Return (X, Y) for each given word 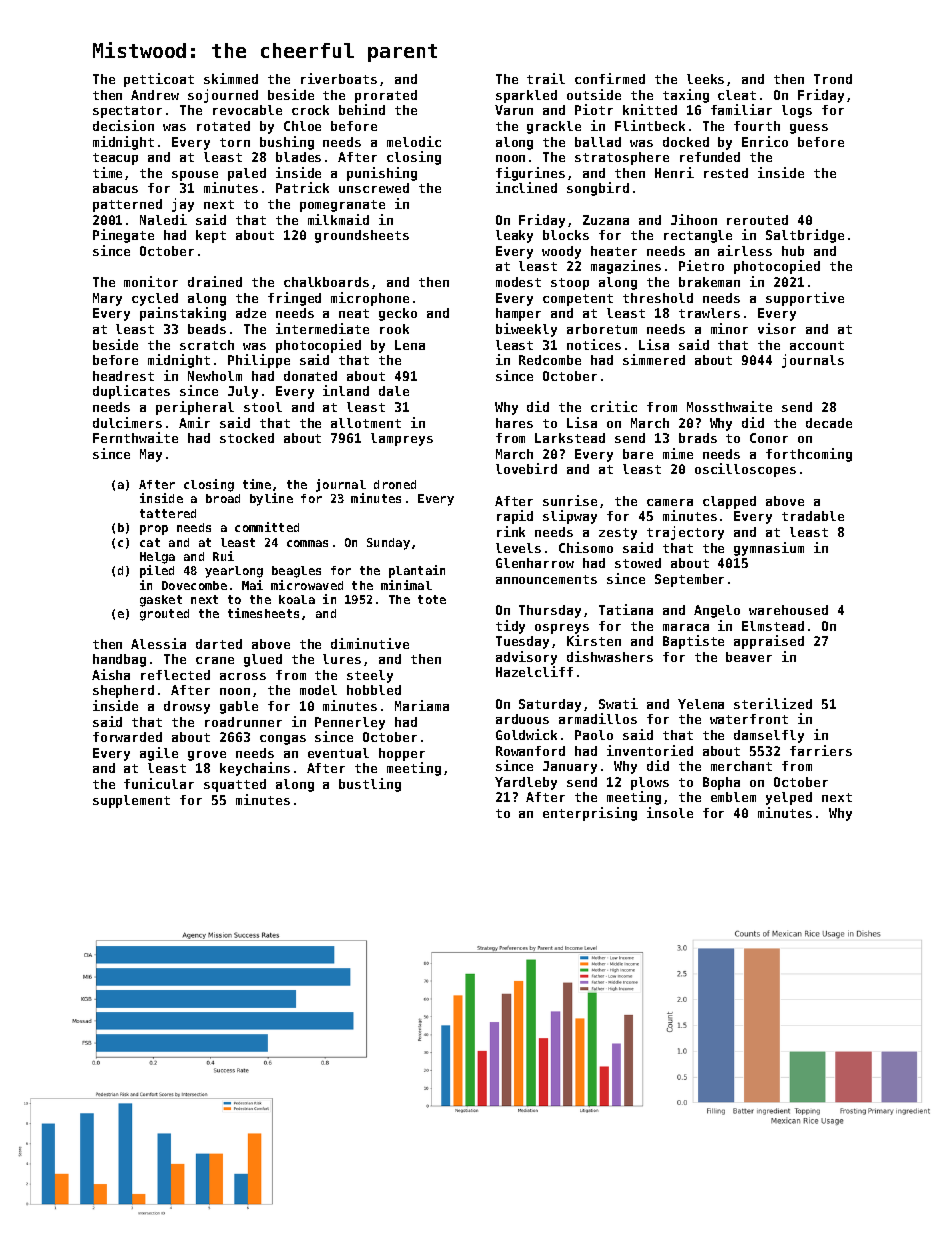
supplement (131, 801)
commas (307, 543)
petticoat (159, 80)
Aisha (111, 674)
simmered (654, 359)
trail (546, 78)
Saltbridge (805, 236)
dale (394, 391)
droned (395, 484)
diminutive (370, 643)
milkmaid (338, 219)
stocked (247, 438)
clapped (729, 502)
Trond (833, 79)
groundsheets (362, 236)
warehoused (788, 610)
